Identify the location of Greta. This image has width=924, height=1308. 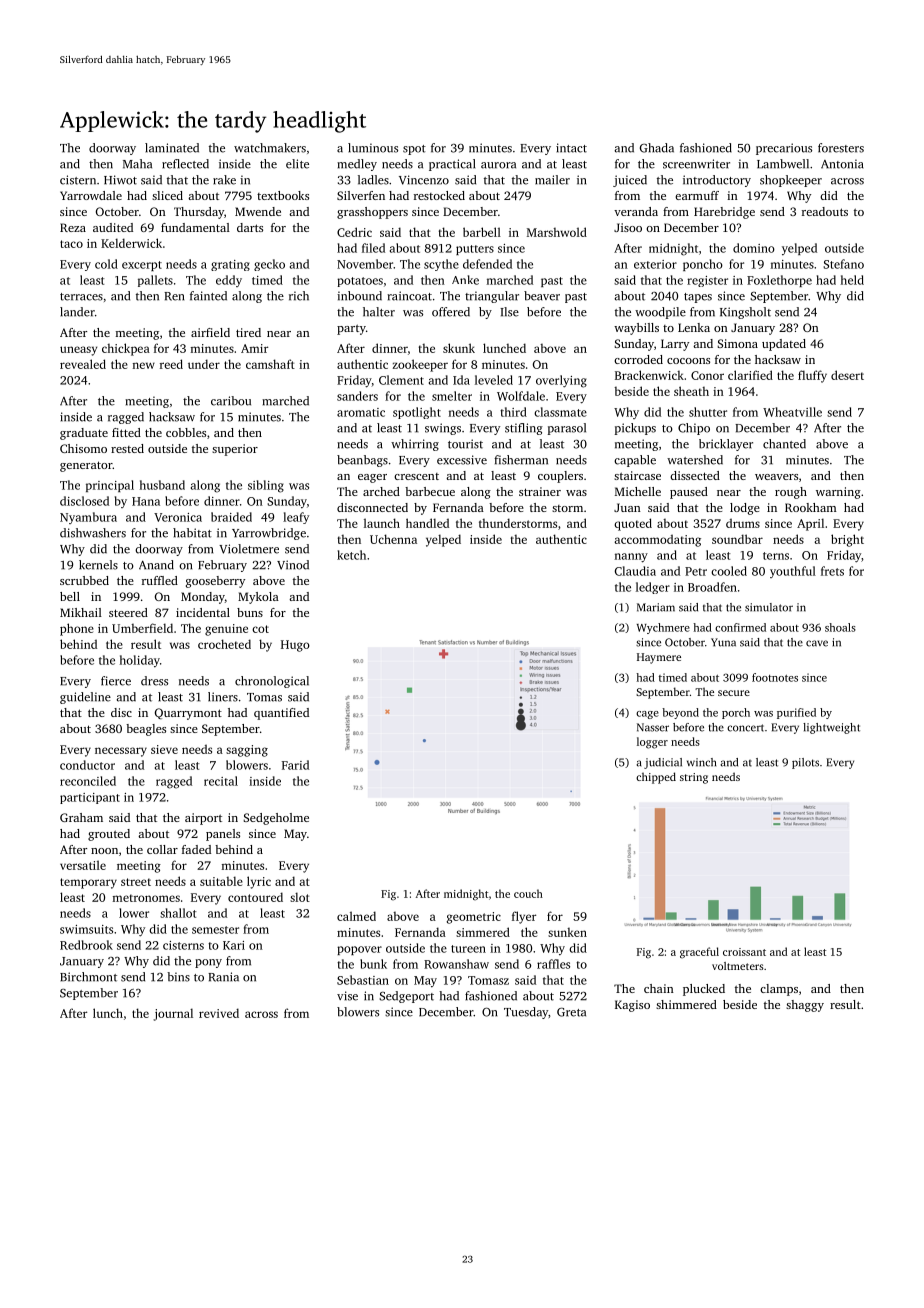
(571, 1012).
